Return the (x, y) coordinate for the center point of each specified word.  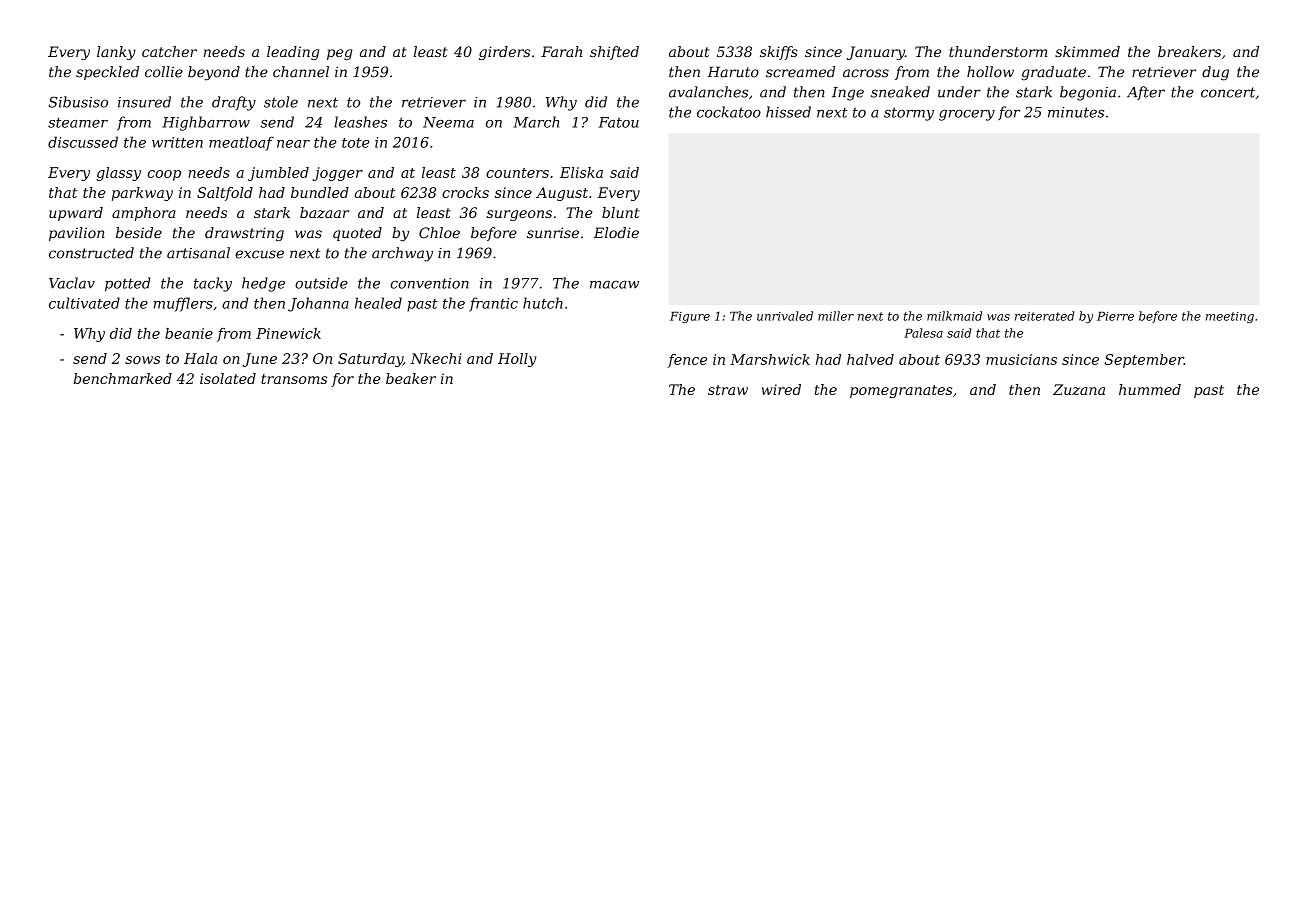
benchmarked (123, 378)
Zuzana (1079, 389)
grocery (967, 115)
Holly (517, 360)
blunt (621, 212)
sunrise (553, 233)
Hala (200, 358)
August (562, 194)
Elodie (616, 233)
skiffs (779, 53)
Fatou (619, 122)
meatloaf (241, 143)
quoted (357, 234)
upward (76, 214)
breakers (1189, 51)
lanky (116, 53)
